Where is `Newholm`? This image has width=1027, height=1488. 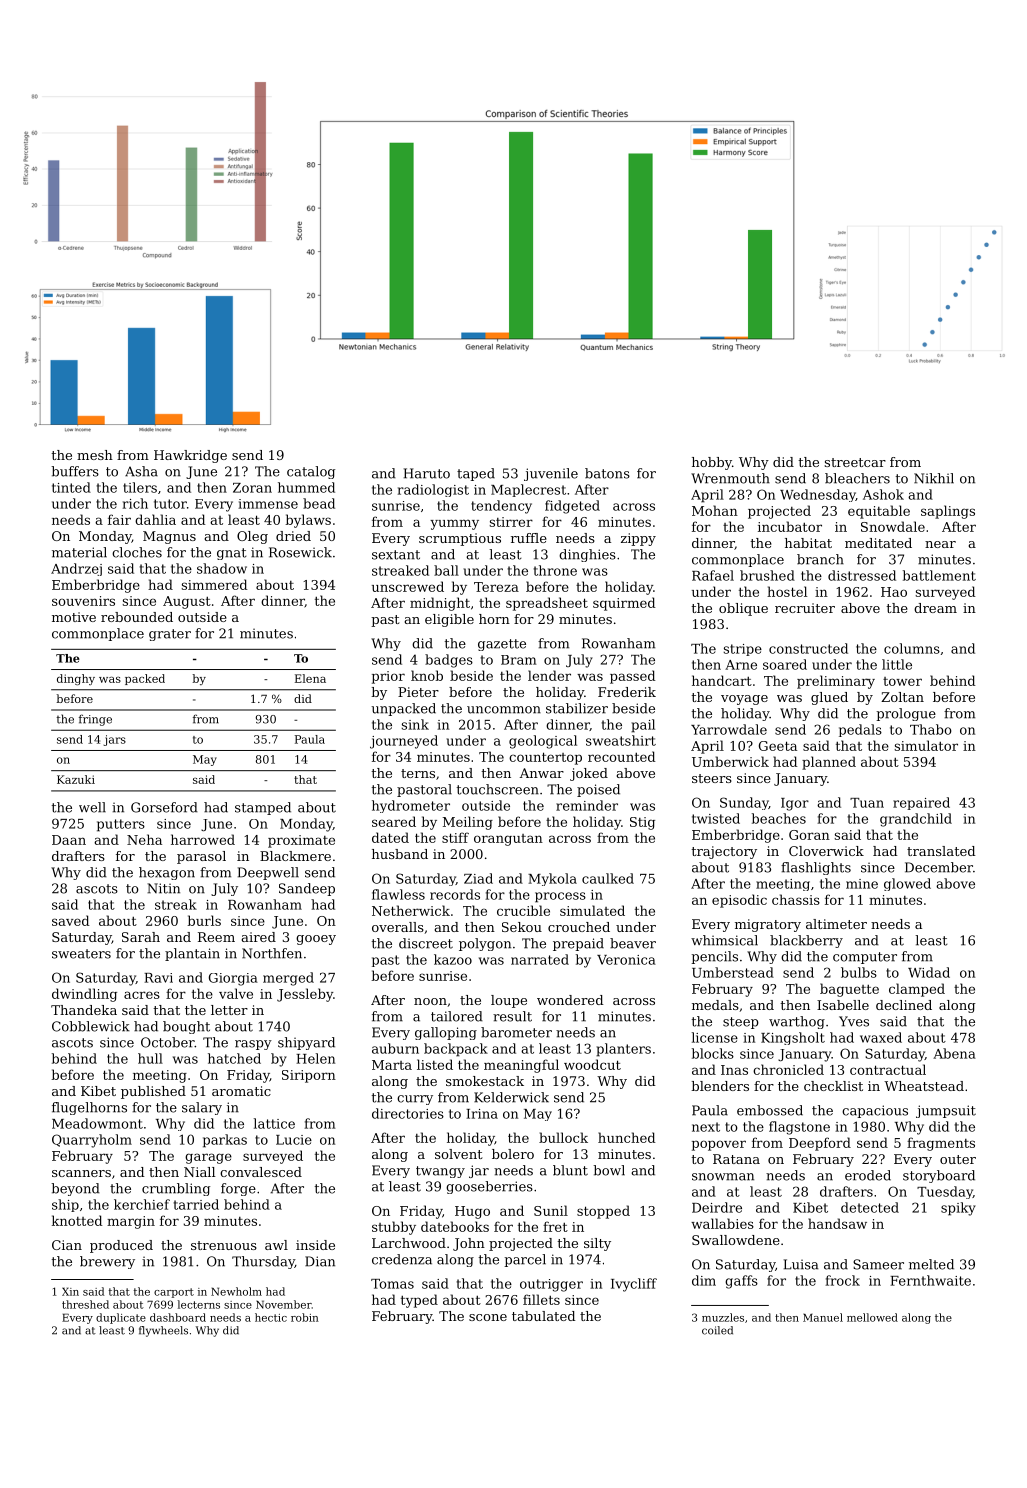 Newholm is located at coordinates (236, 1291).
